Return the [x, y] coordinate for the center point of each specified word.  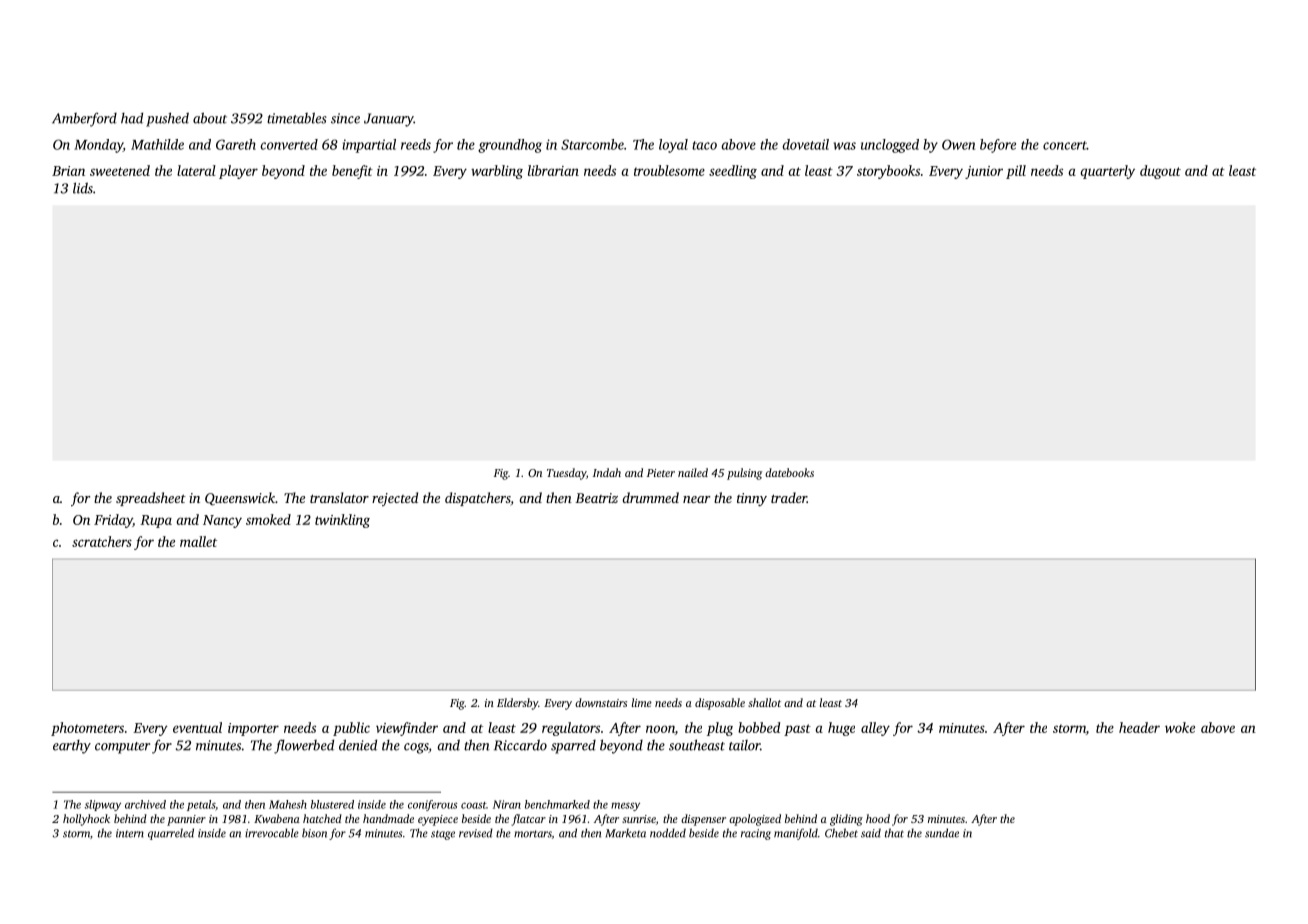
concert [1065, 145]
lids [83, 188]
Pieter [661, 473]
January [389, 120]
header [1139, 727]
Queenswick [240, 499]
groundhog [510, 146]
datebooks [789, 472]
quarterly [1107, 172]
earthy [72, 747]
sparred [573, 747]
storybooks [888, 172]
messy [625, 806]
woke [1180, 727]
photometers [87, 729]
